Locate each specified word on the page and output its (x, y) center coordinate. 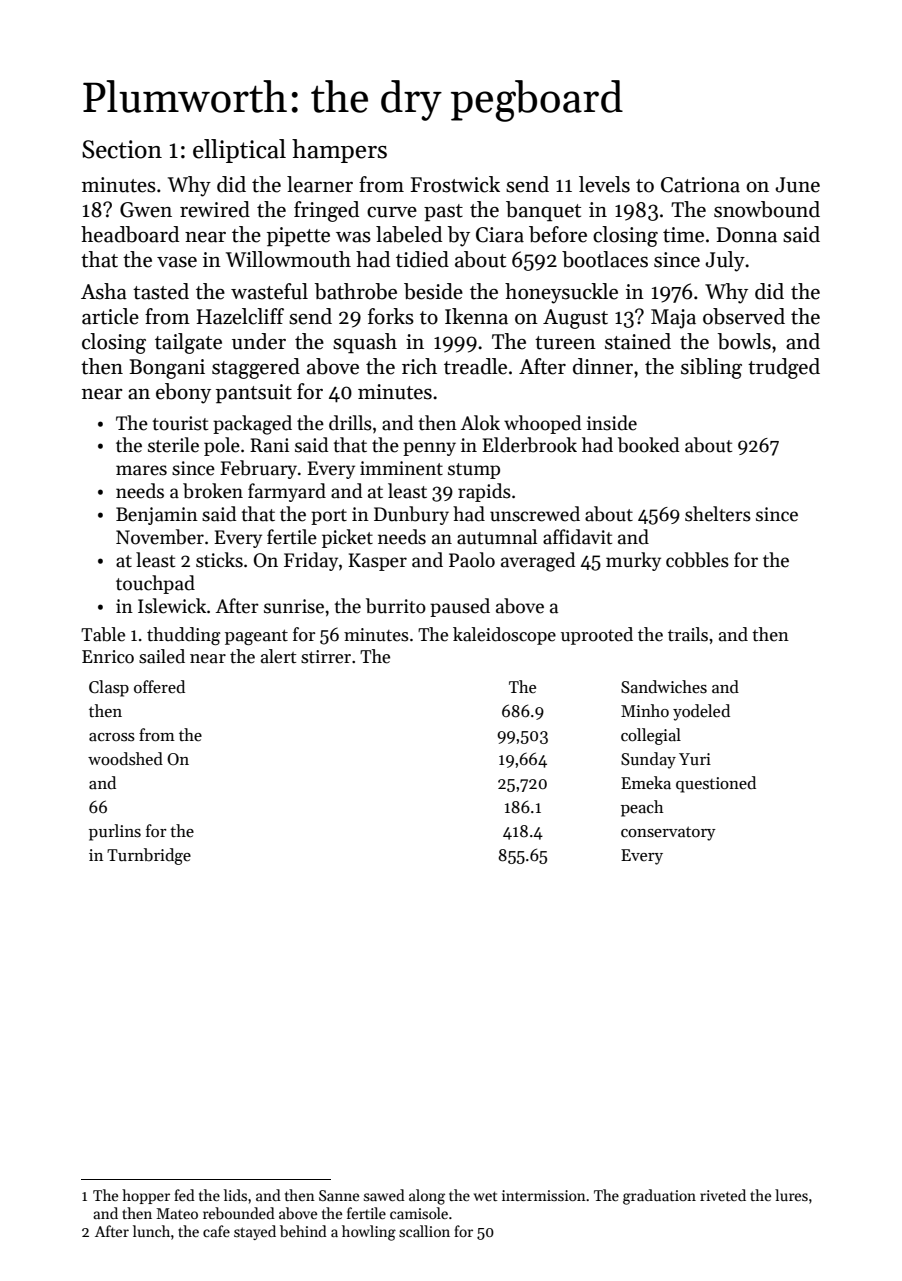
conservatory (668, 833)
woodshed (125, 759)
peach (642, 808)
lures (791, 1195)
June (797, 185)
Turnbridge (149, 856)
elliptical (239, 151)
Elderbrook (529, 445)
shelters (718, 514)
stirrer (326, 657)
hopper (146, 1196)
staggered (256, 368)
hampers (339, 151)
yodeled (701, 712)
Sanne (339, 1195)
